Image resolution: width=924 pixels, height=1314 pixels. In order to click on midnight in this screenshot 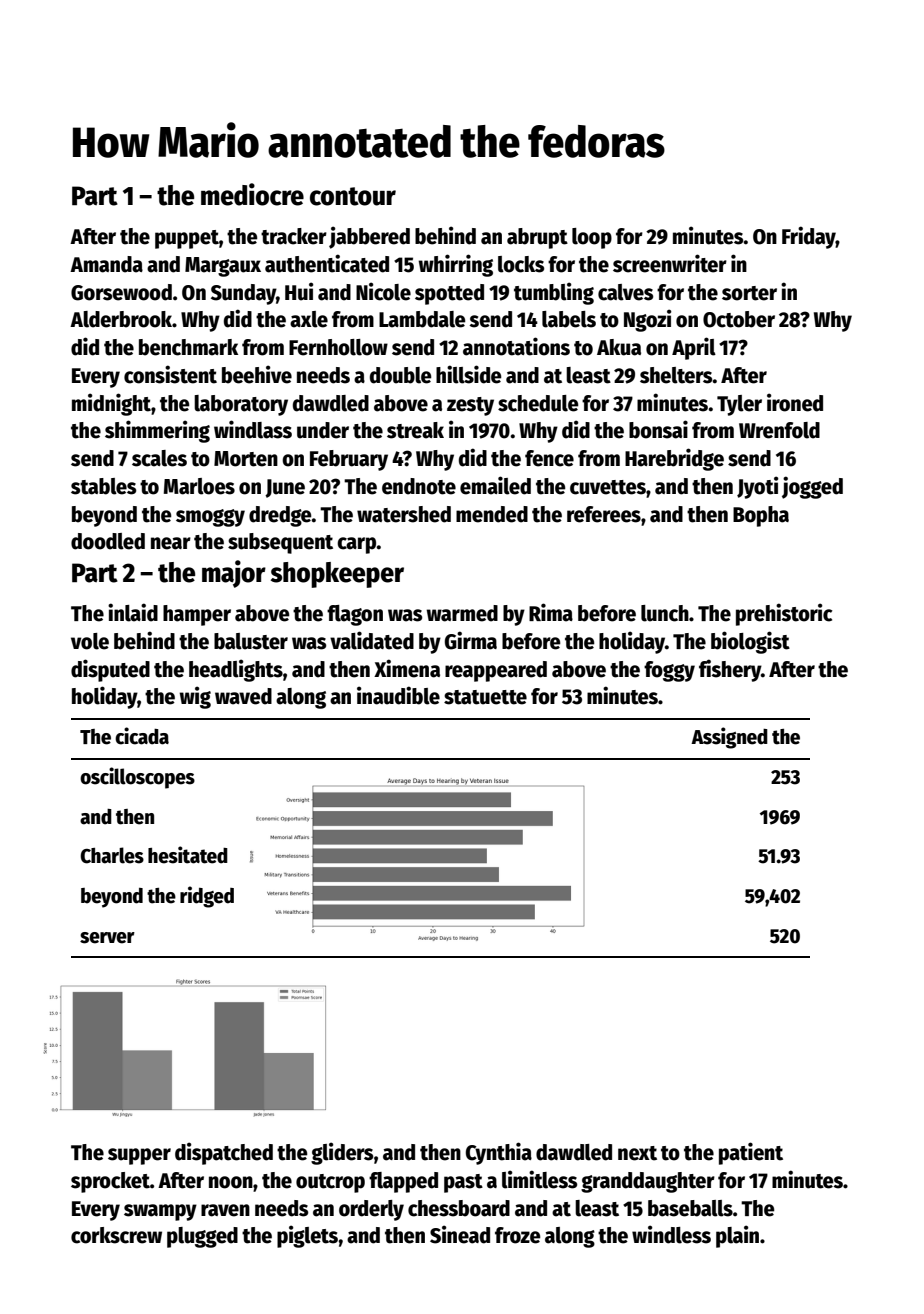, I will do `click(111, 404)`.
